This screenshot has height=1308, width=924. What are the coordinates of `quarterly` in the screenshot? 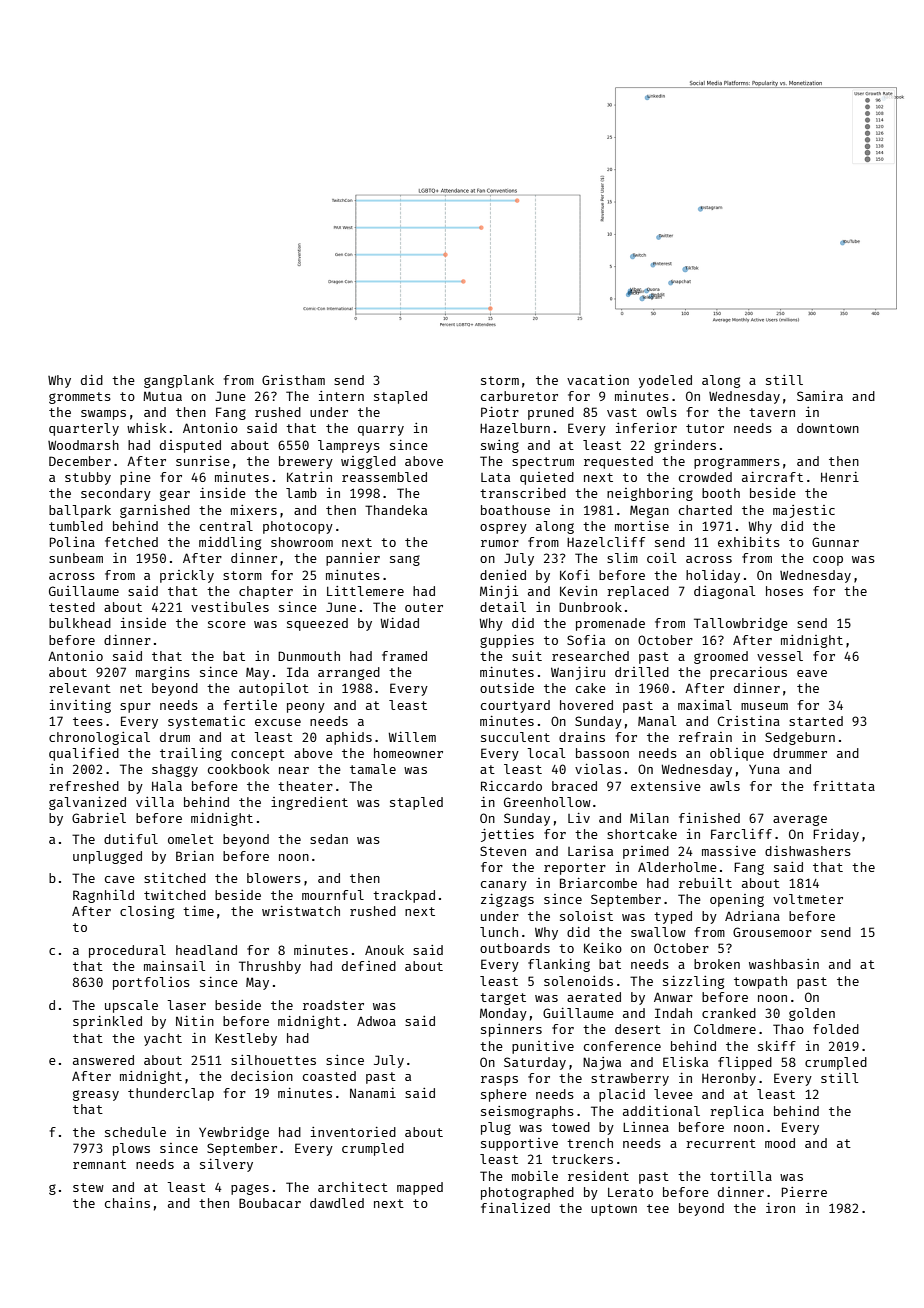 It's located at (84, 429).
